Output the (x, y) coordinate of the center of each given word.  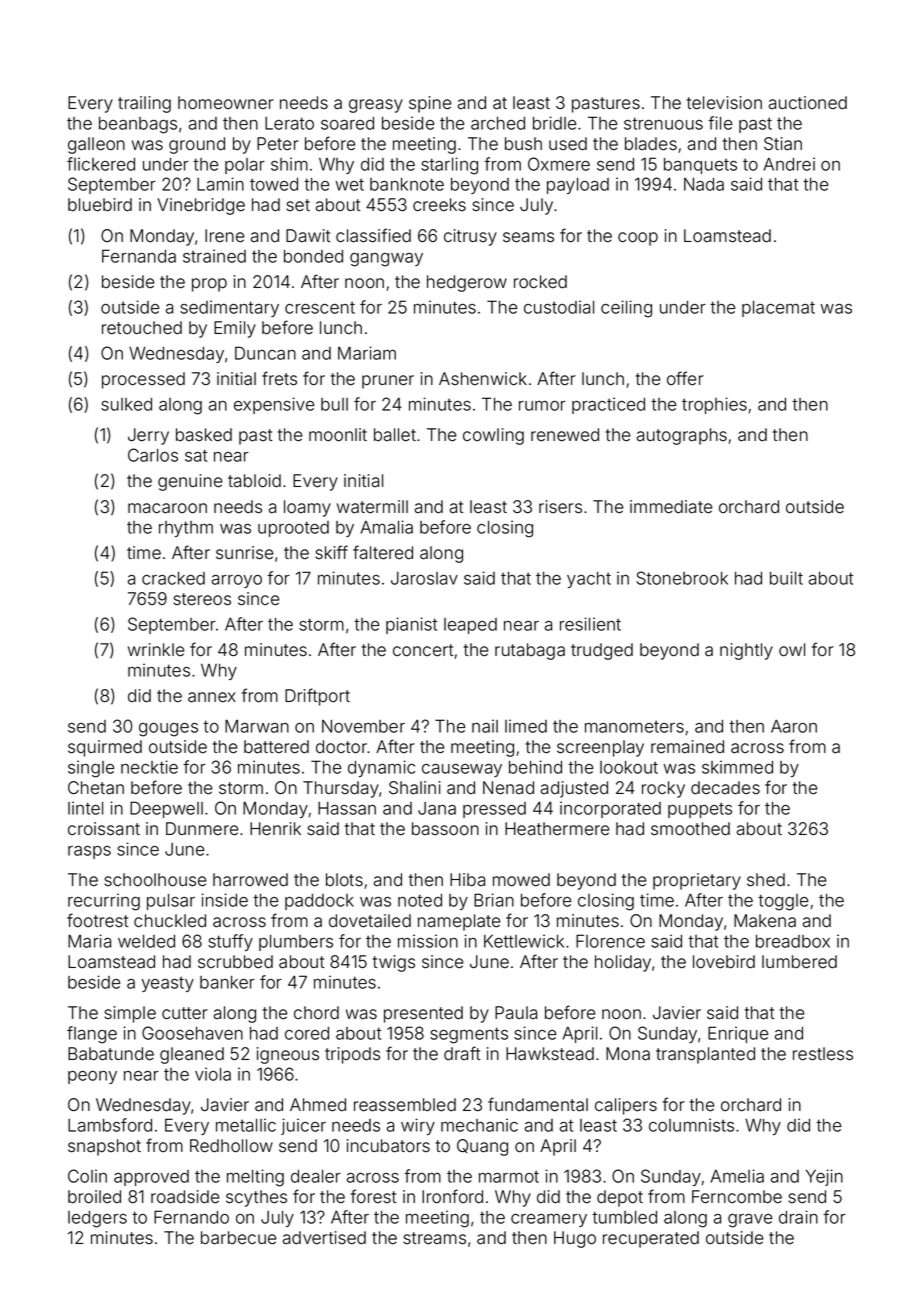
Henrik (275, 829)
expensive (274, 405)
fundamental (538, 1104)
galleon (96, 145)
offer (685, 378)
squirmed (105, 748)
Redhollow (231, 1146)
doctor (342, 747)
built (786, 578)
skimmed (737, 767)
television (724, 103)
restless (823, 1054)
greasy (376, 106)
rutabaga (530, 651)
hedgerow (467, 283)
